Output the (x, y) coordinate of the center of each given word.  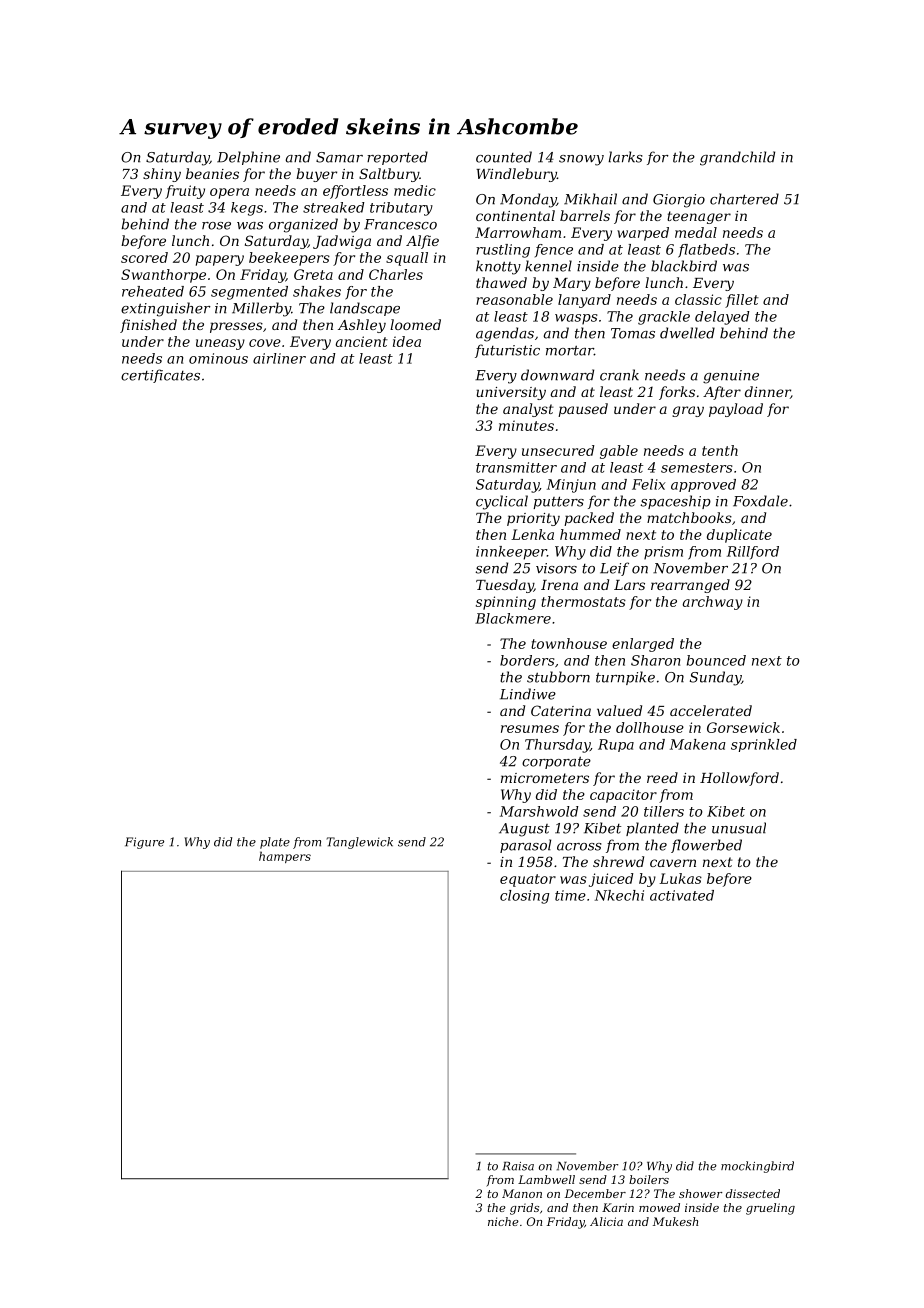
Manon (522, 1193)
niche (503, 1221)
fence (554, 250)
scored (144, 257)
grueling (770, 1209)
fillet (742, 301)
